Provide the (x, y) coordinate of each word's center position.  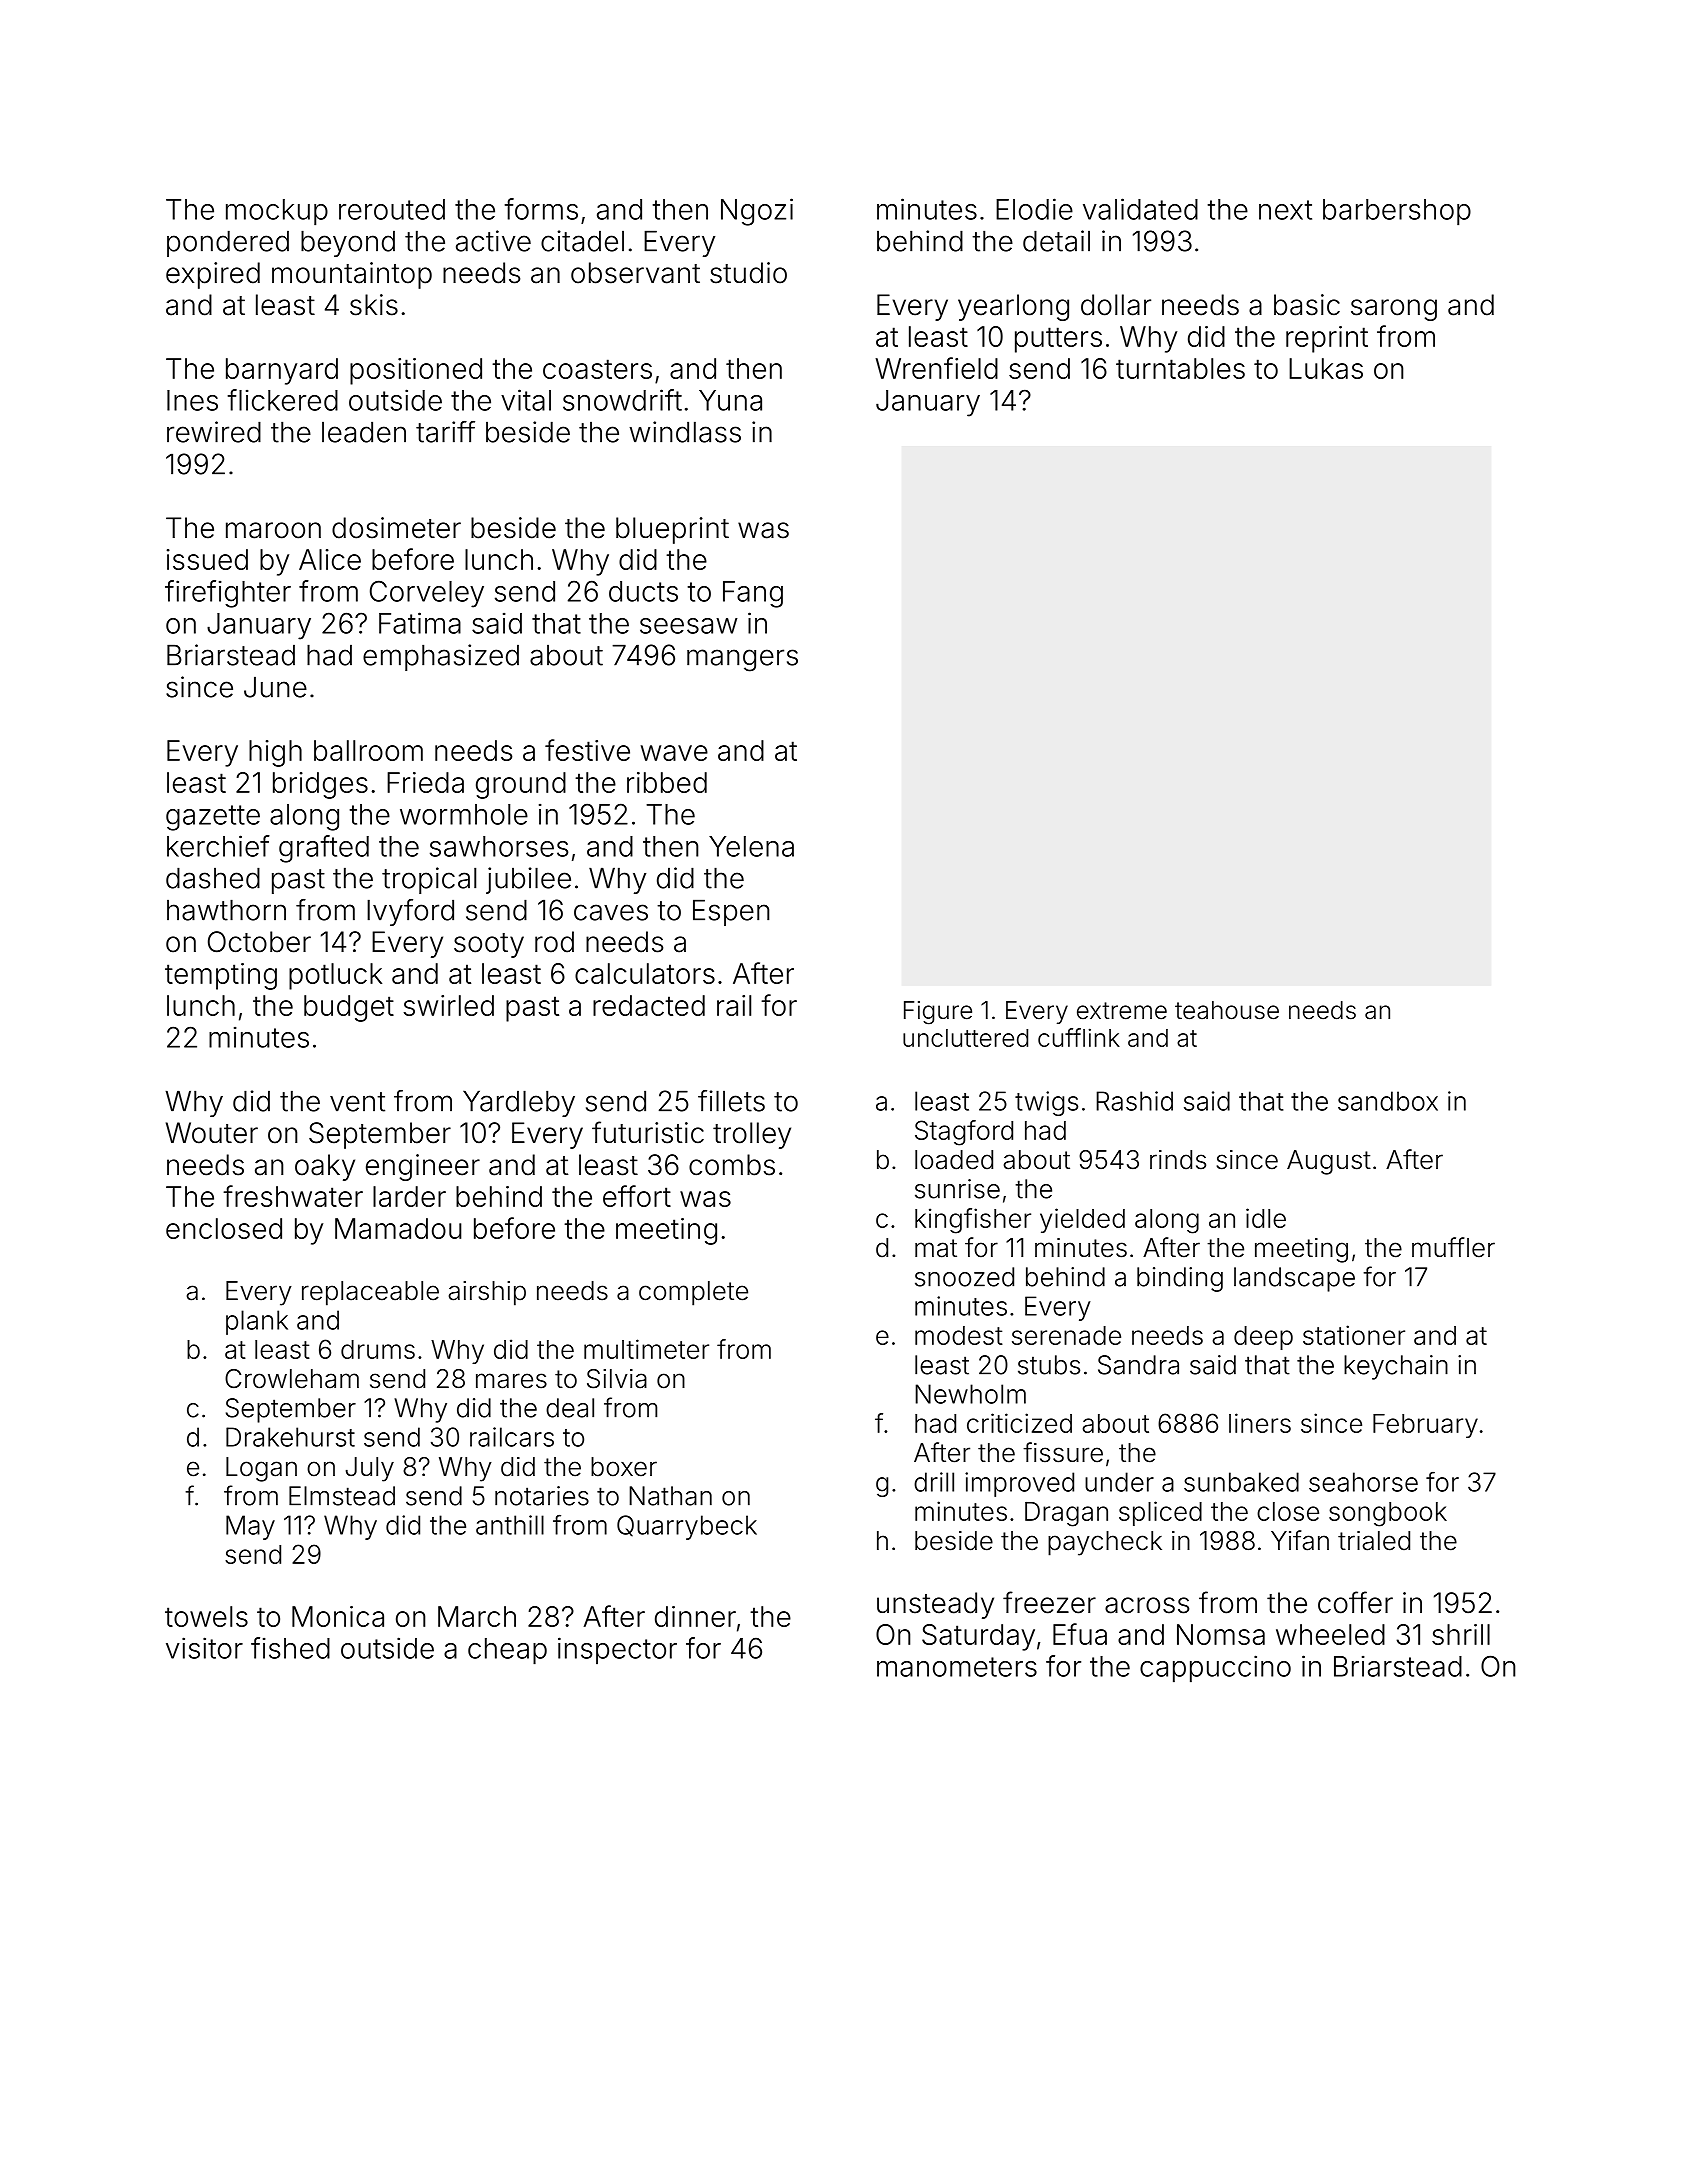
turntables (1180, 368)
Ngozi (757, 212)
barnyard (282, 371)
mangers (742, 660)
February (1425, 1426)
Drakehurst (290, 1437)
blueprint (672, 530)
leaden (364, 432)
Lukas (1326, 368)
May (250, 1527)
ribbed (667, 782)
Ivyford (410, 912)
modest (959, 1335)
